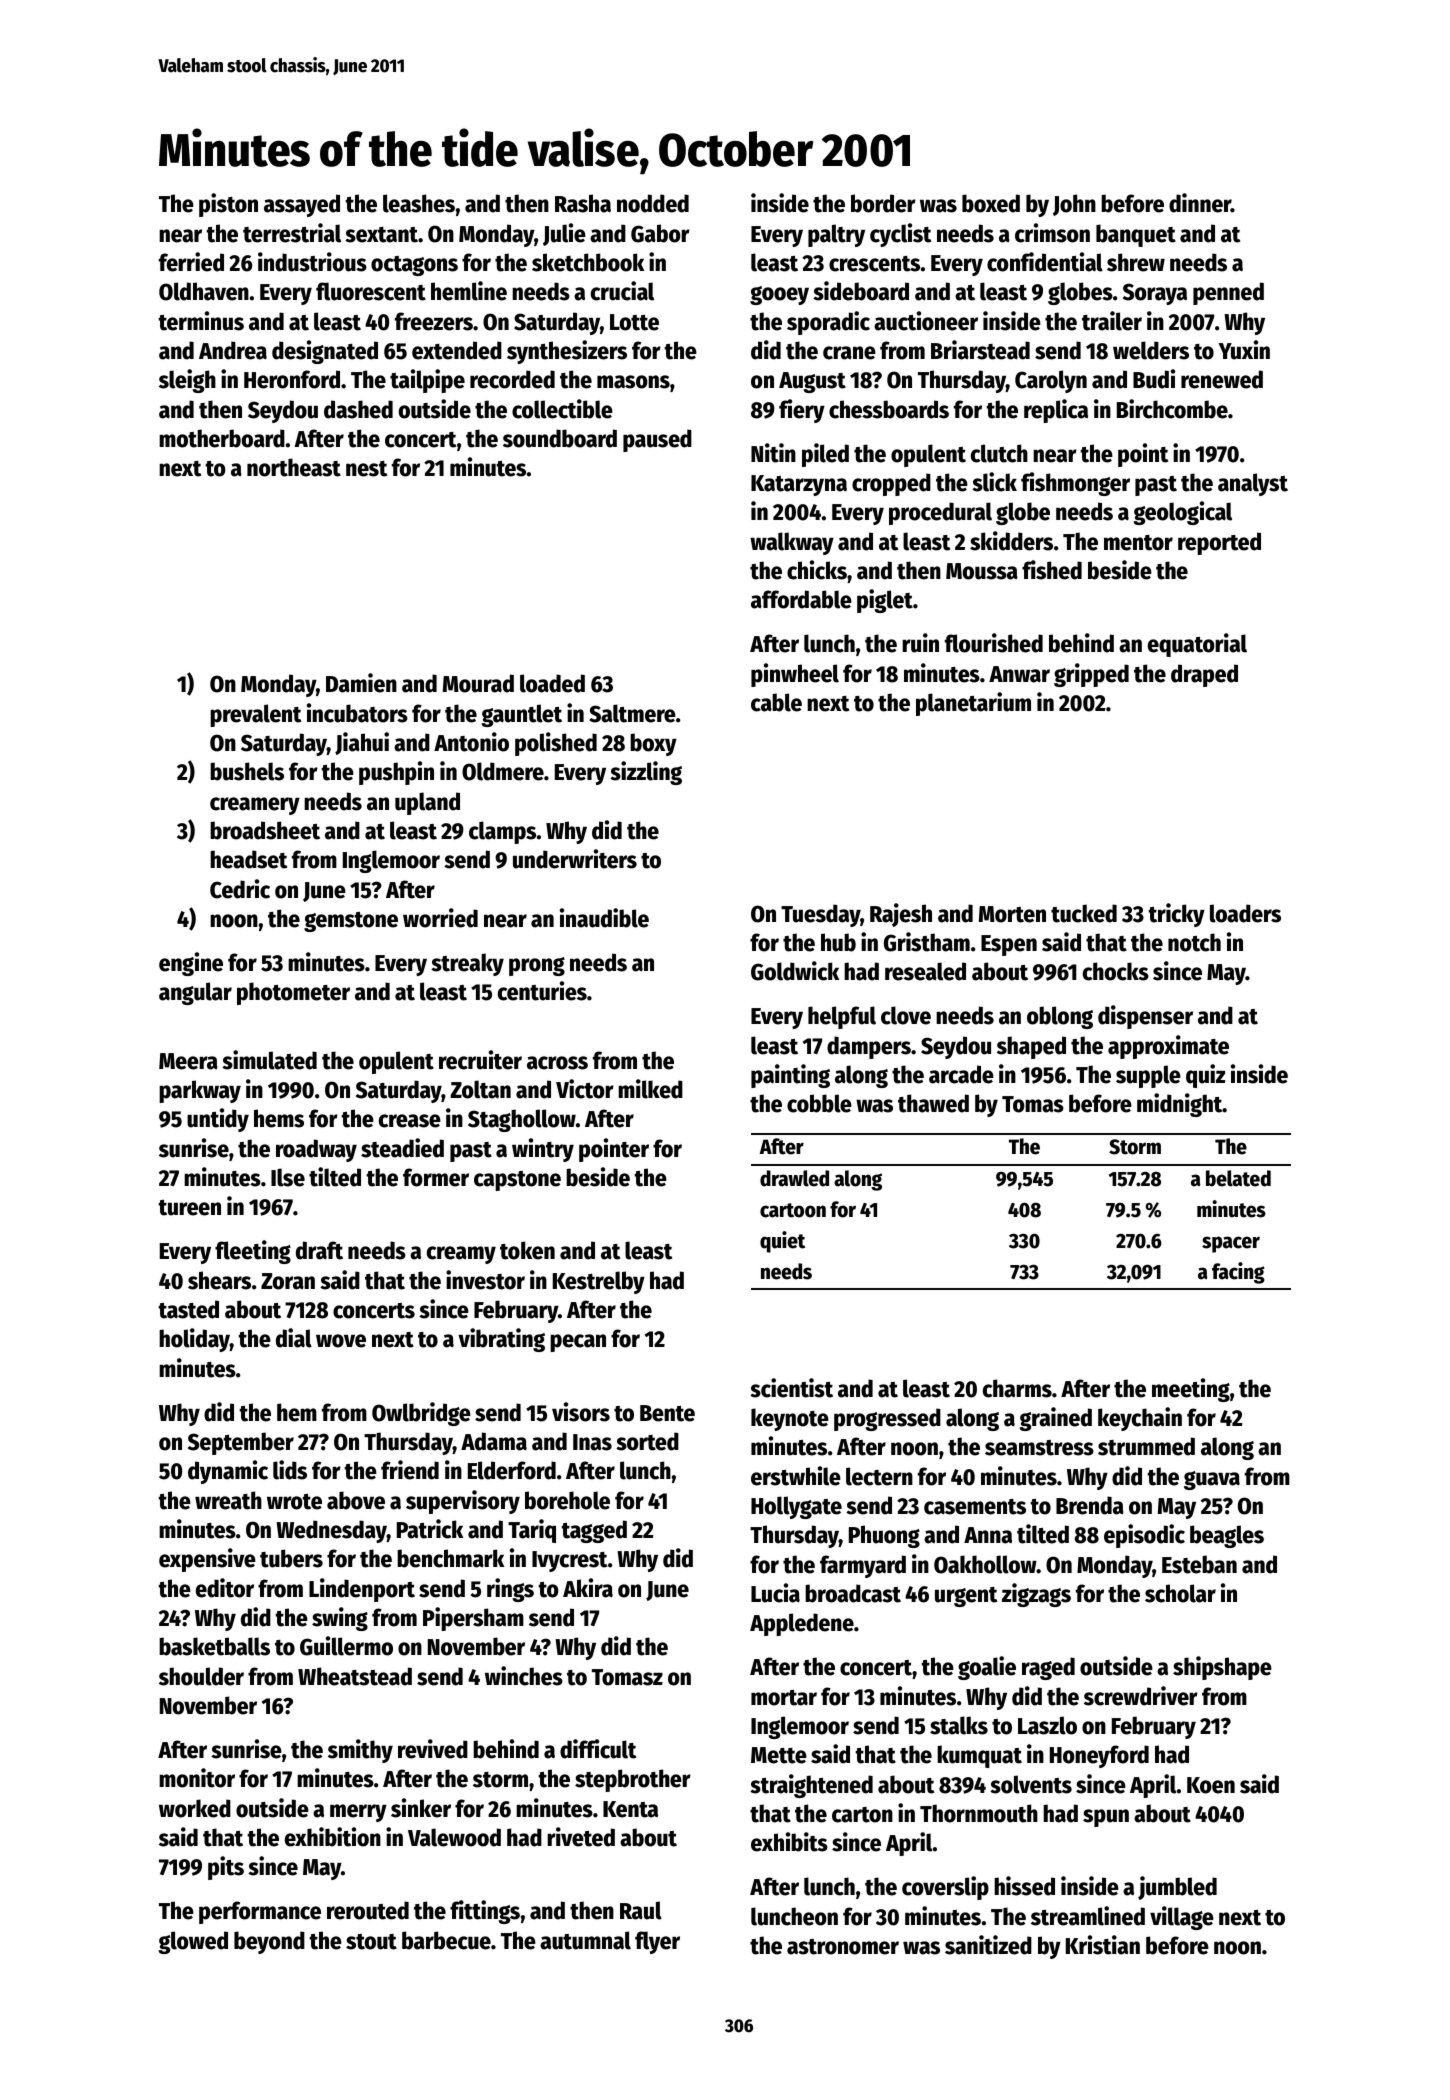  Describe the element at coordinates (269, 1942) in the document. I see `beyond` at that location.
